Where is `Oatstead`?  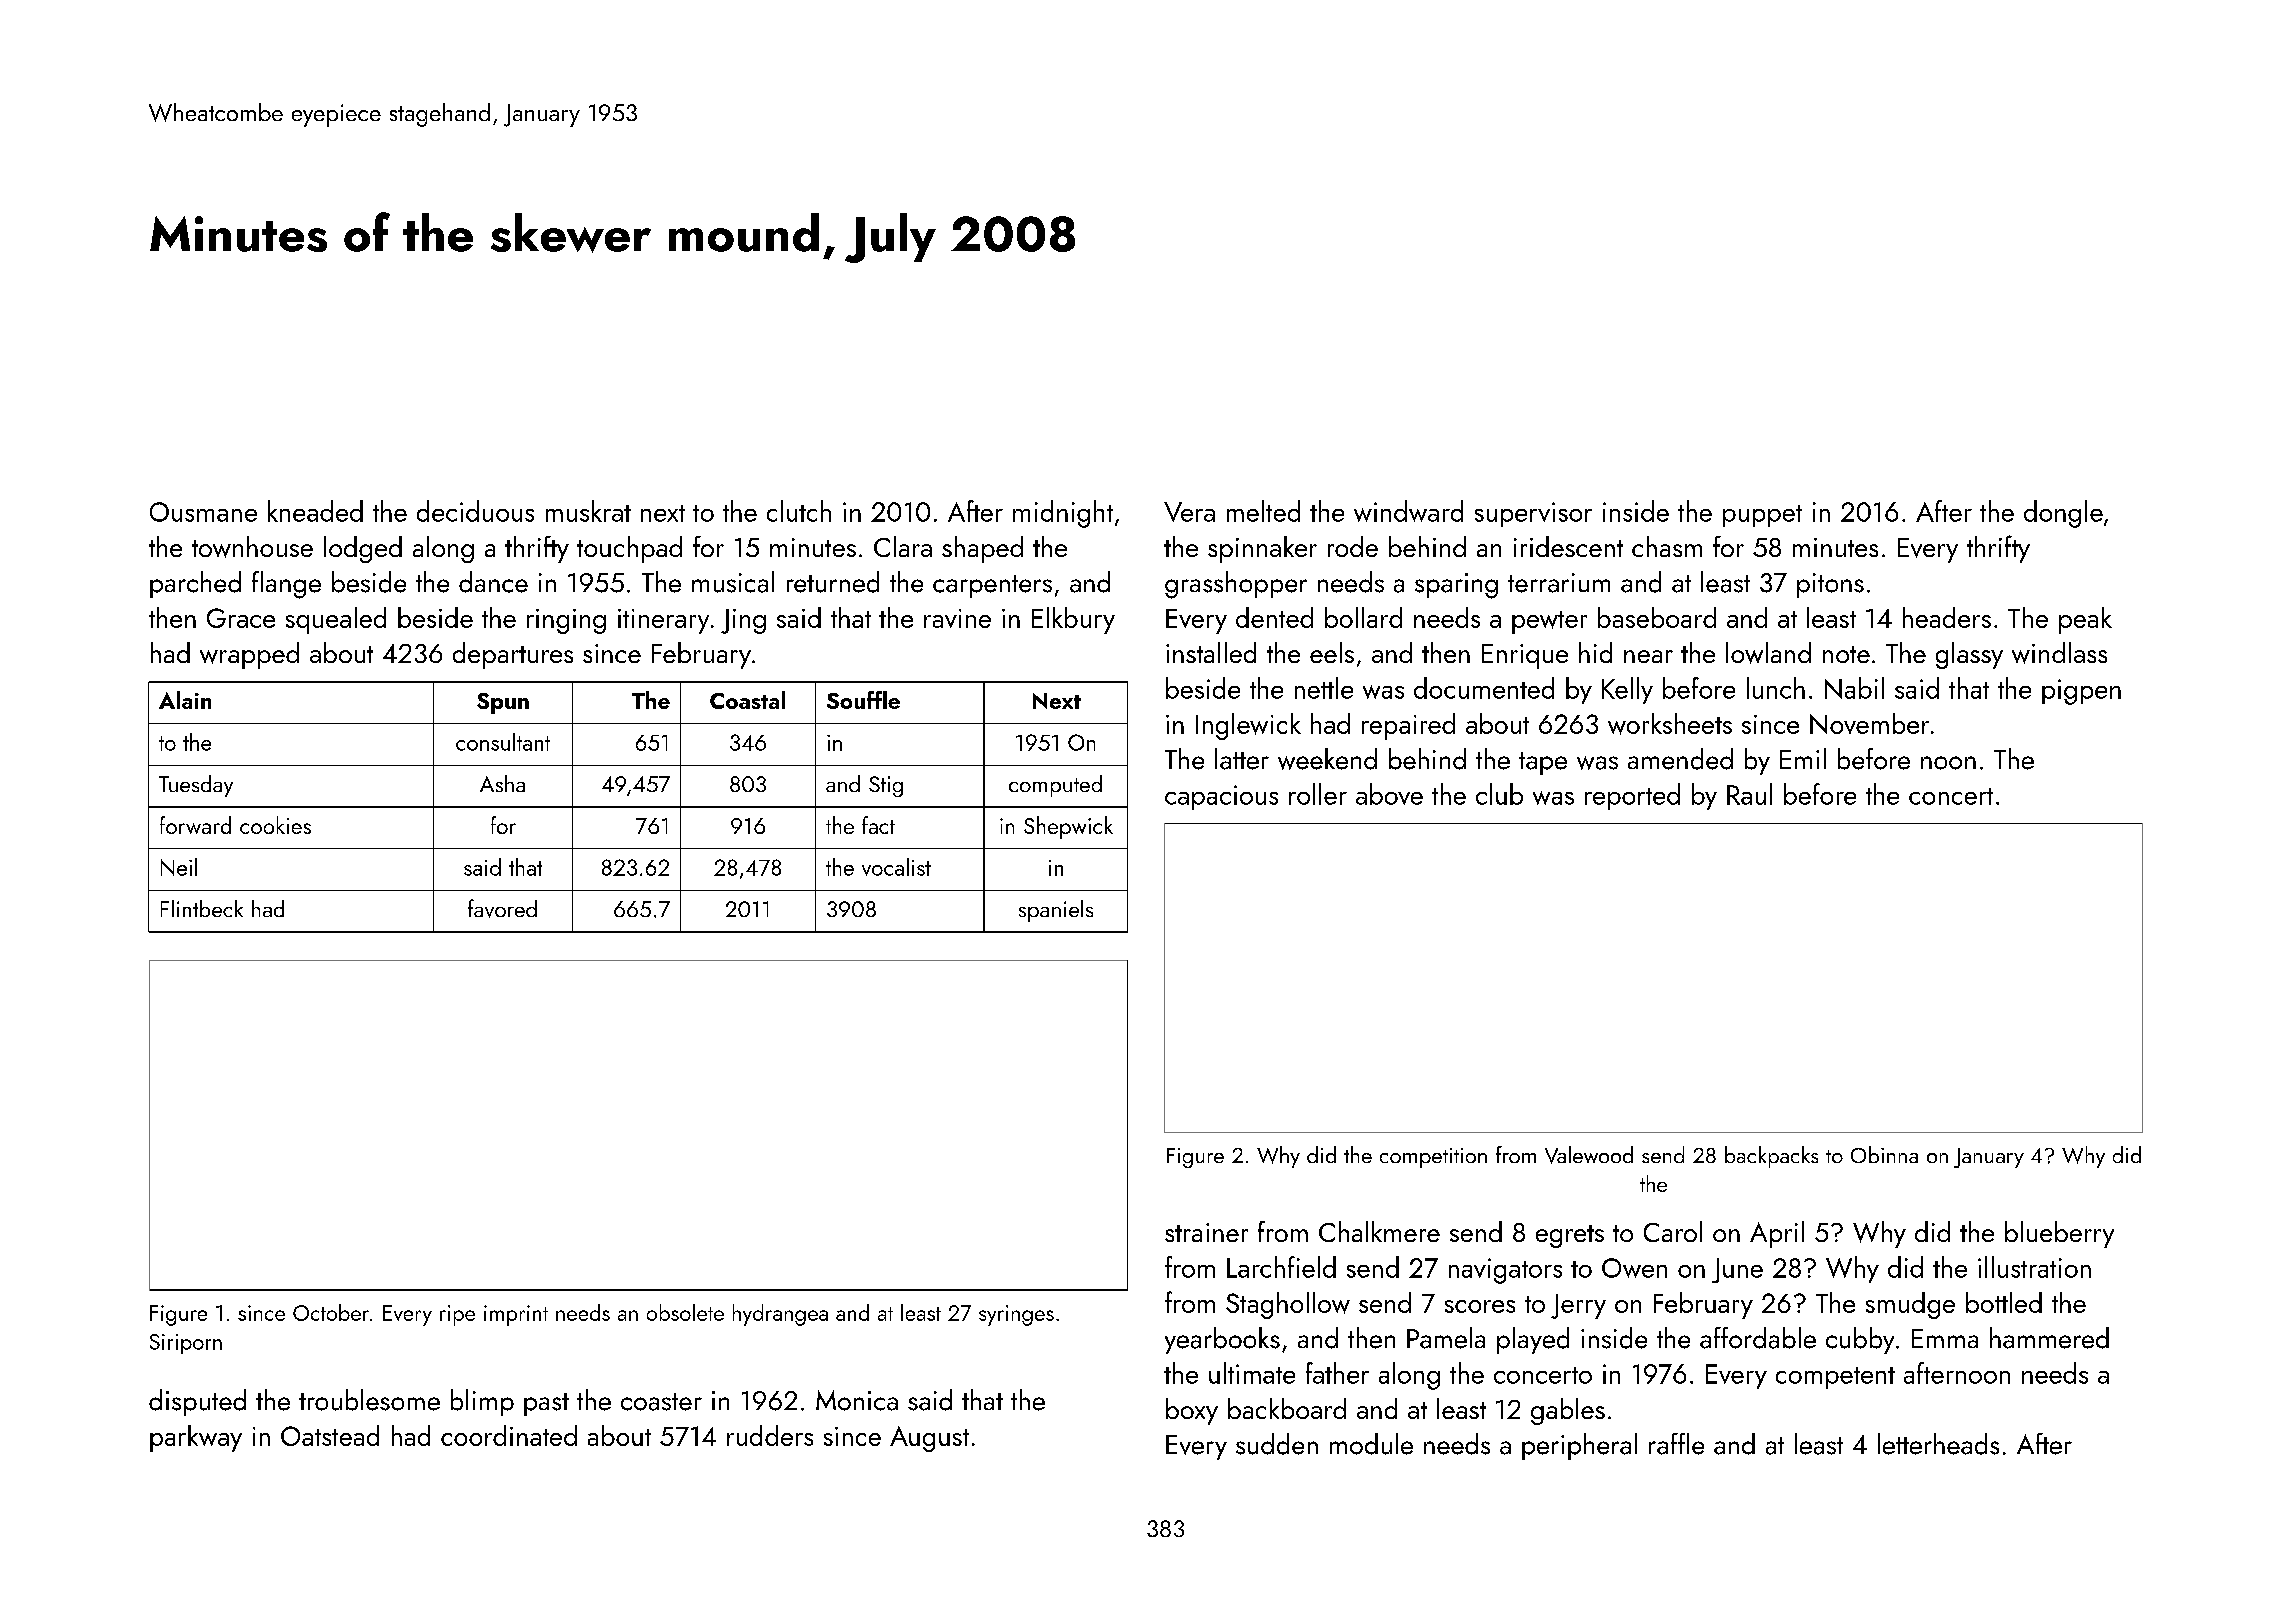
Oatstead is located at coordinates (330, 1435).
